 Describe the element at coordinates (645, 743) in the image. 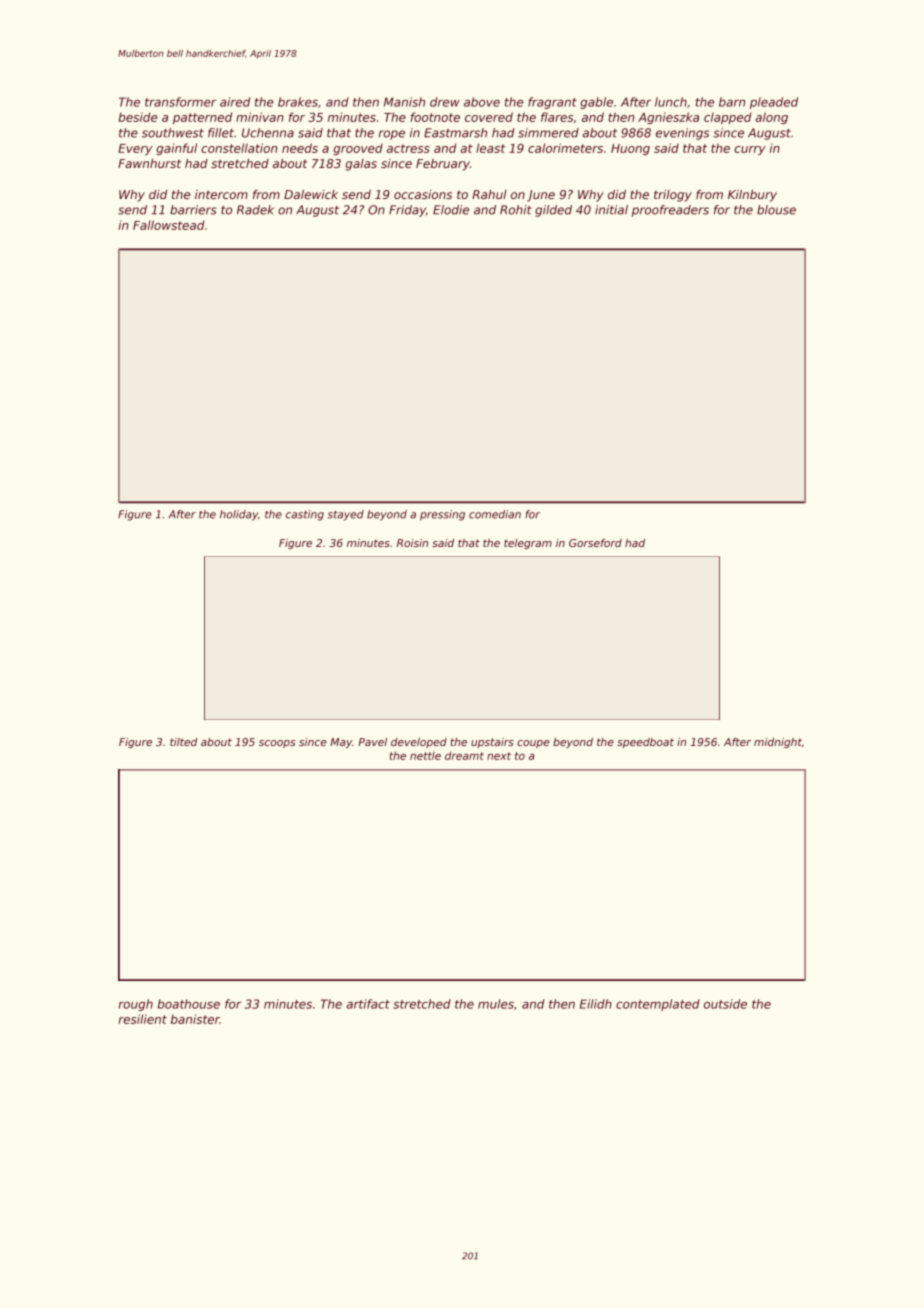

I see `speedboat` at that location.
